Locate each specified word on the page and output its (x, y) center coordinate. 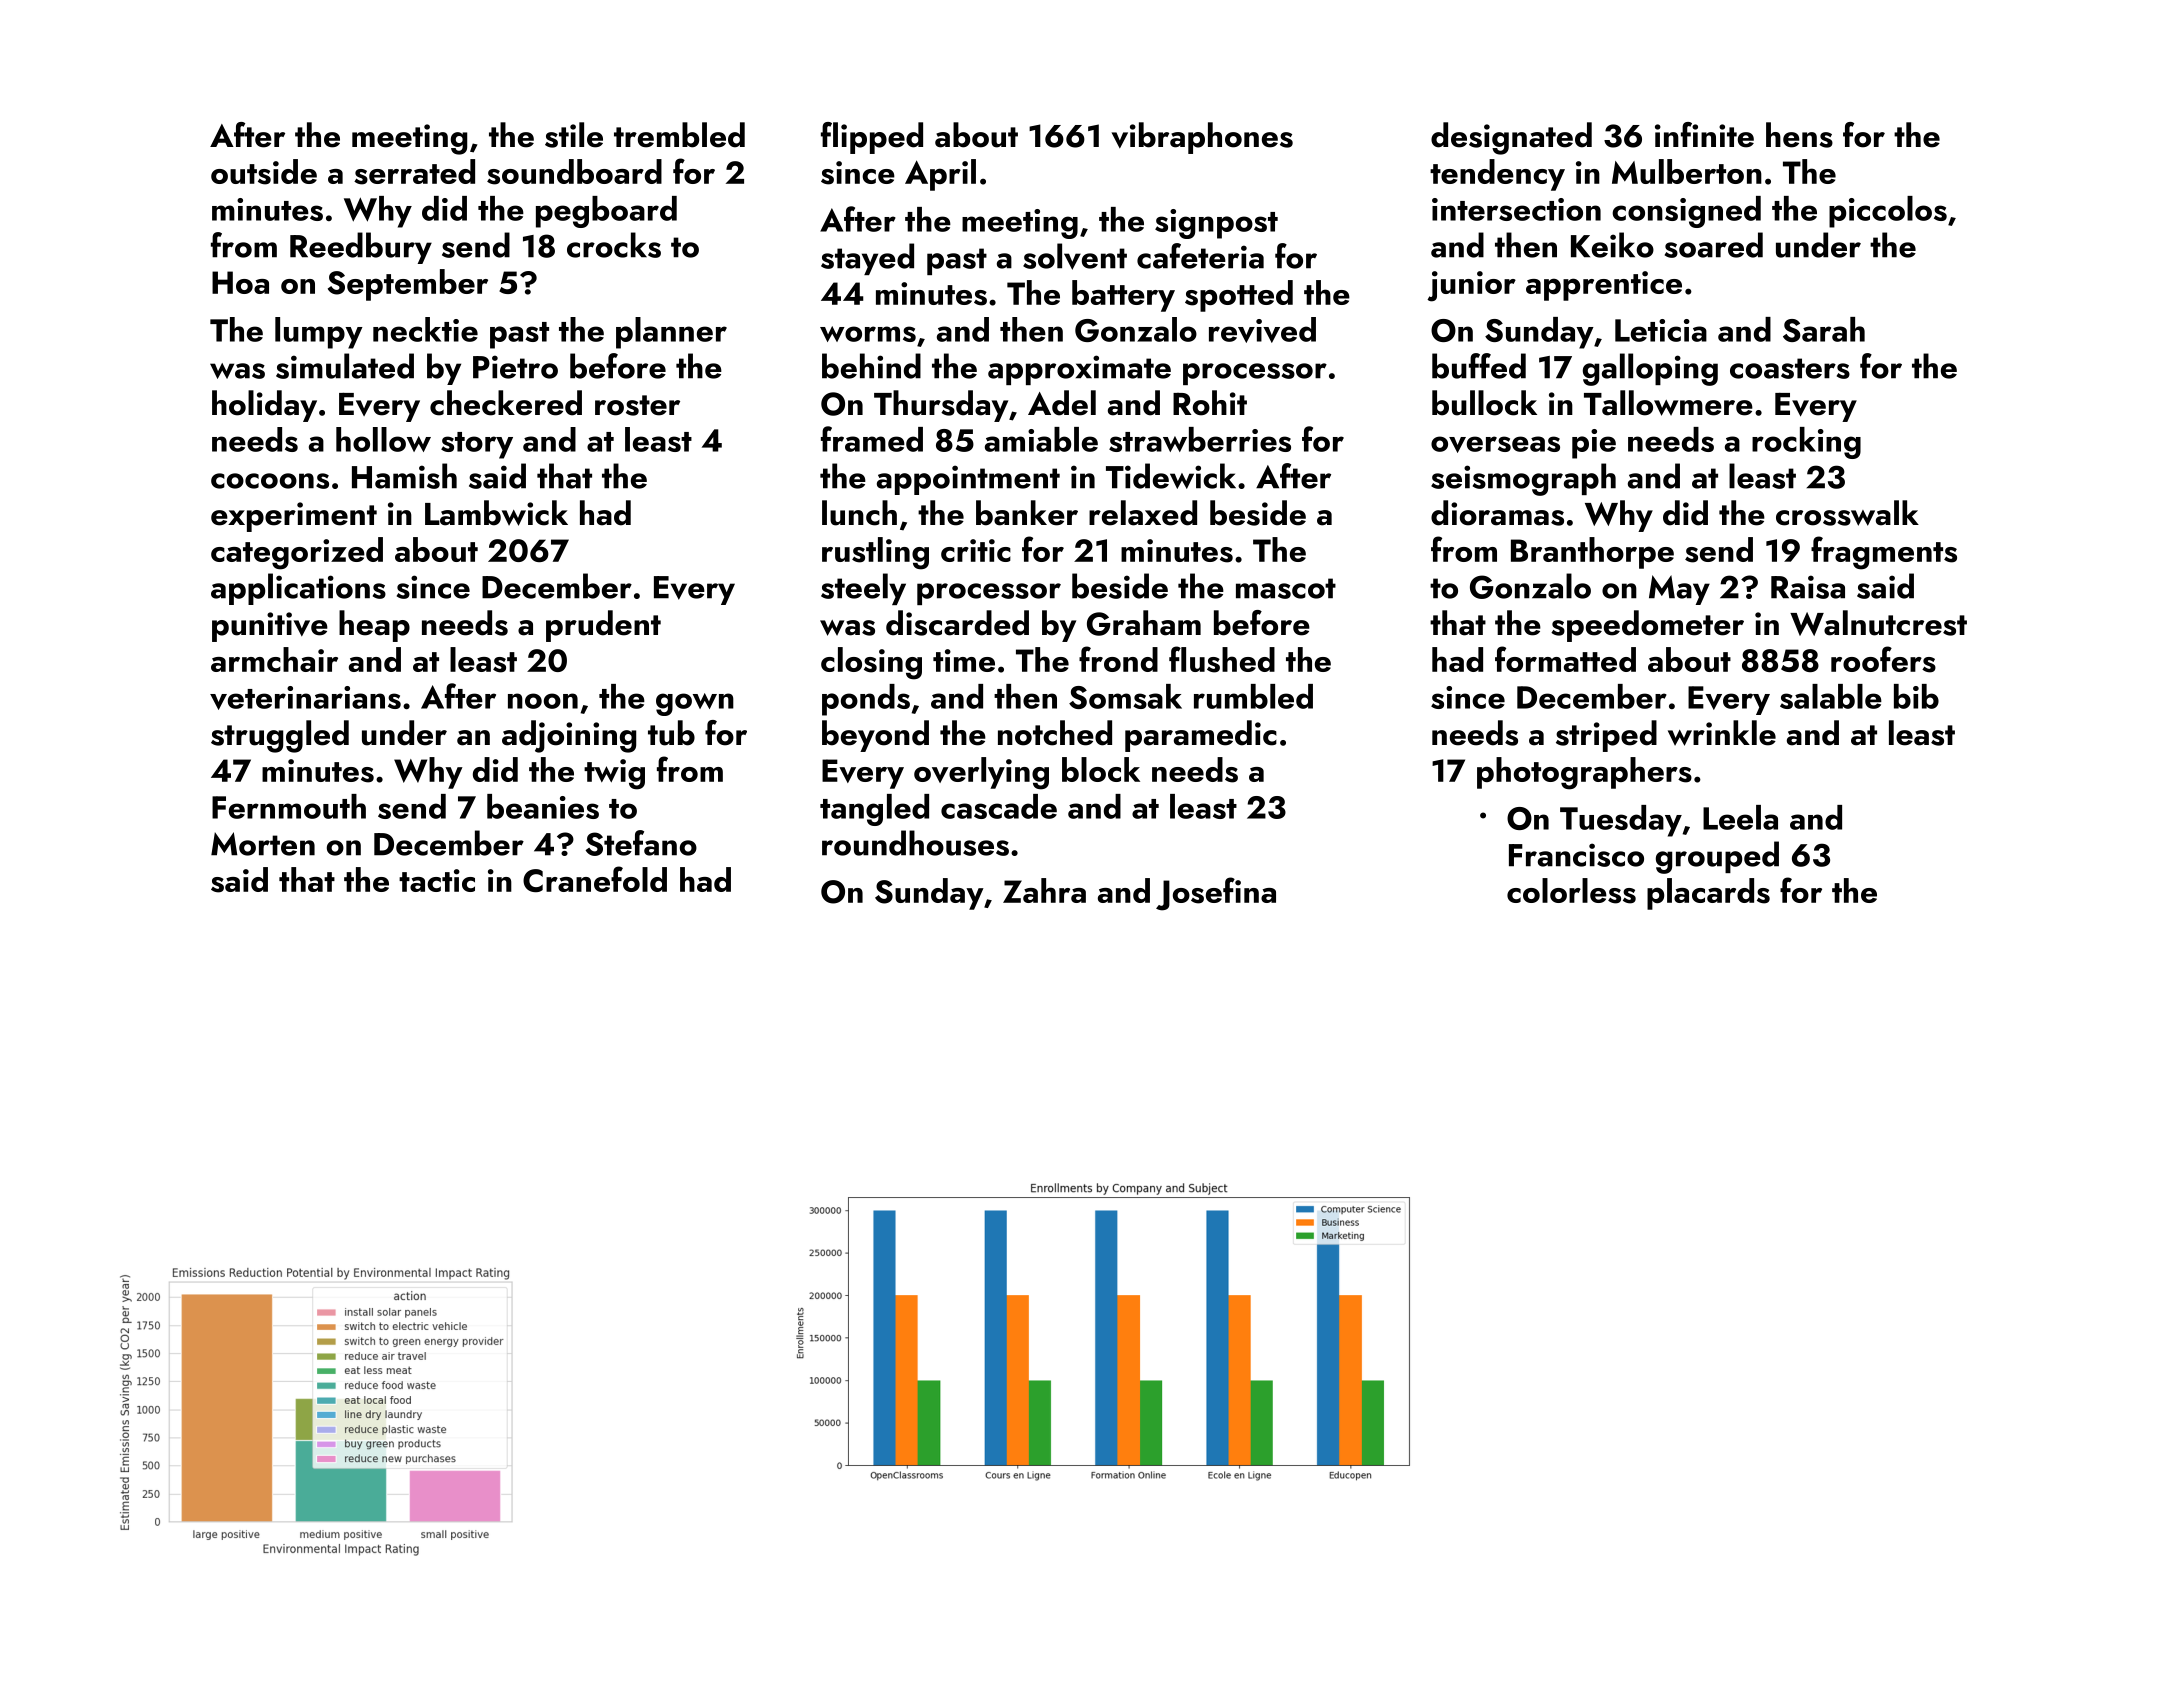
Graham (1144, 623)
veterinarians (305, 698)
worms (868, 334)
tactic (437, 880)
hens (1799, 135)
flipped (872, 138)
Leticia (1661, 330)
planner (671, 333)
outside (264, 172)
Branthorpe (1592, 553)
